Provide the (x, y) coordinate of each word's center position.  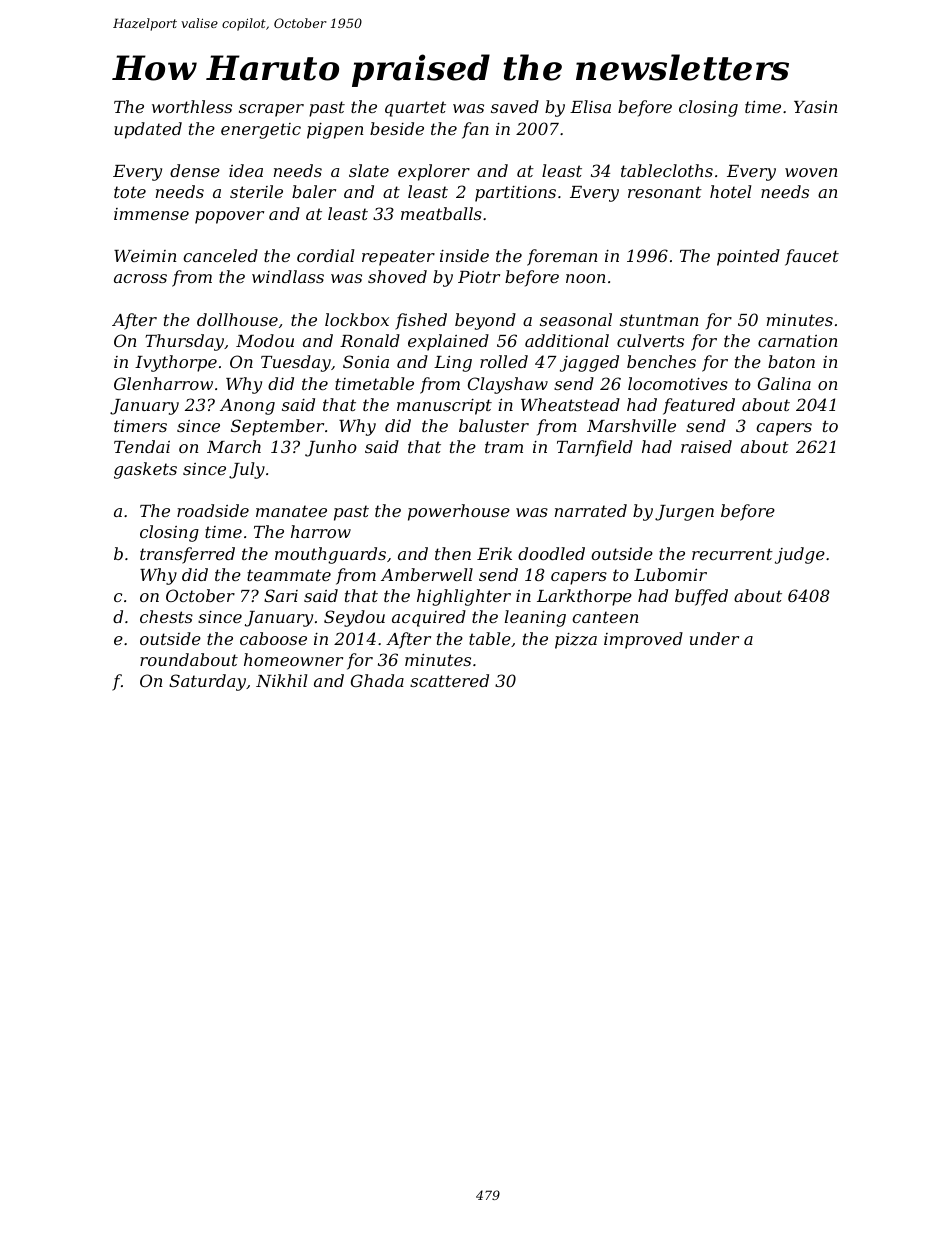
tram (504, 447)
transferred (187, 555)
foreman (562, 257)
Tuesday (296, 363)
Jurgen (684, 513)
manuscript (444, 407)
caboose (273, 638)
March (234, 446)
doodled (551, 553)
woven (811, 172)
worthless (192, 106)
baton (791, 361)
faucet (812, 257)
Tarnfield (595, 448)
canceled (220, 255)
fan (475, 130)
